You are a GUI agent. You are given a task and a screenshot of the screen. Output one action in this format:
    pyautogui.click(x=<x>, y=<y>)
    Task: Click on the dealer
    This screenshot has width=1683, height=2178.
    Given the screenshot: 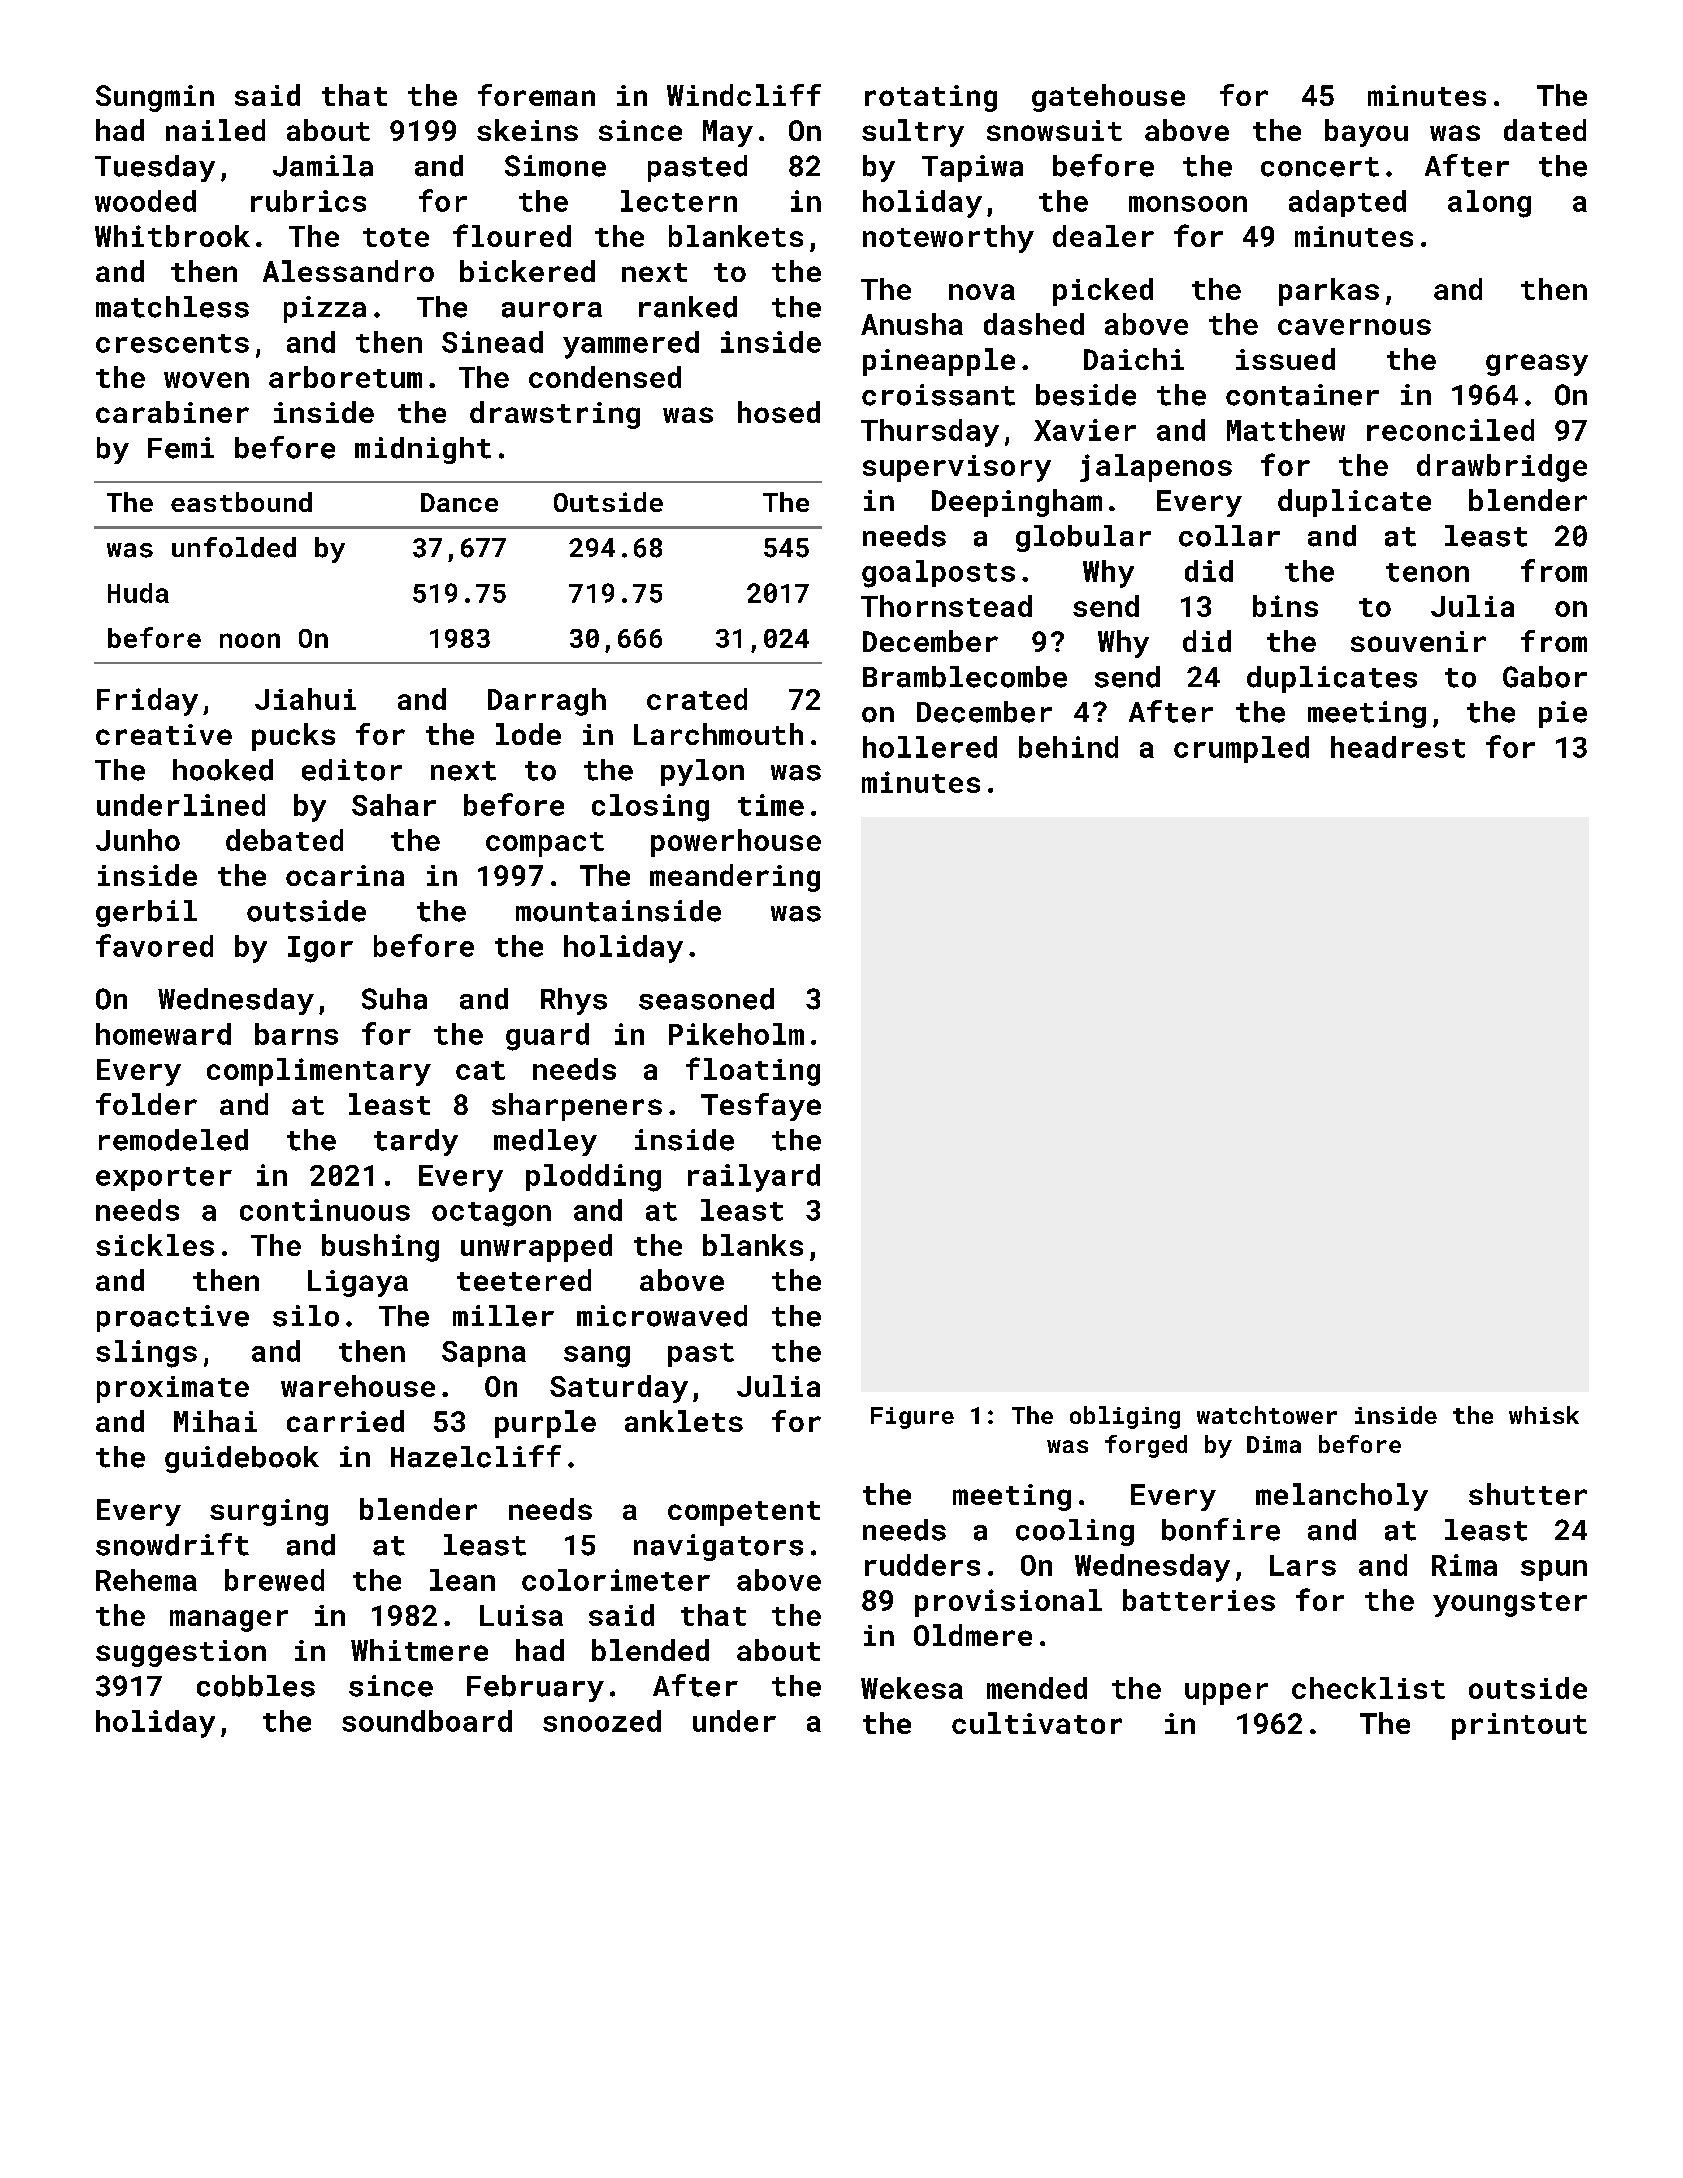 What is the action you would take?
    pyautogui.click(x=1103, y=236)
